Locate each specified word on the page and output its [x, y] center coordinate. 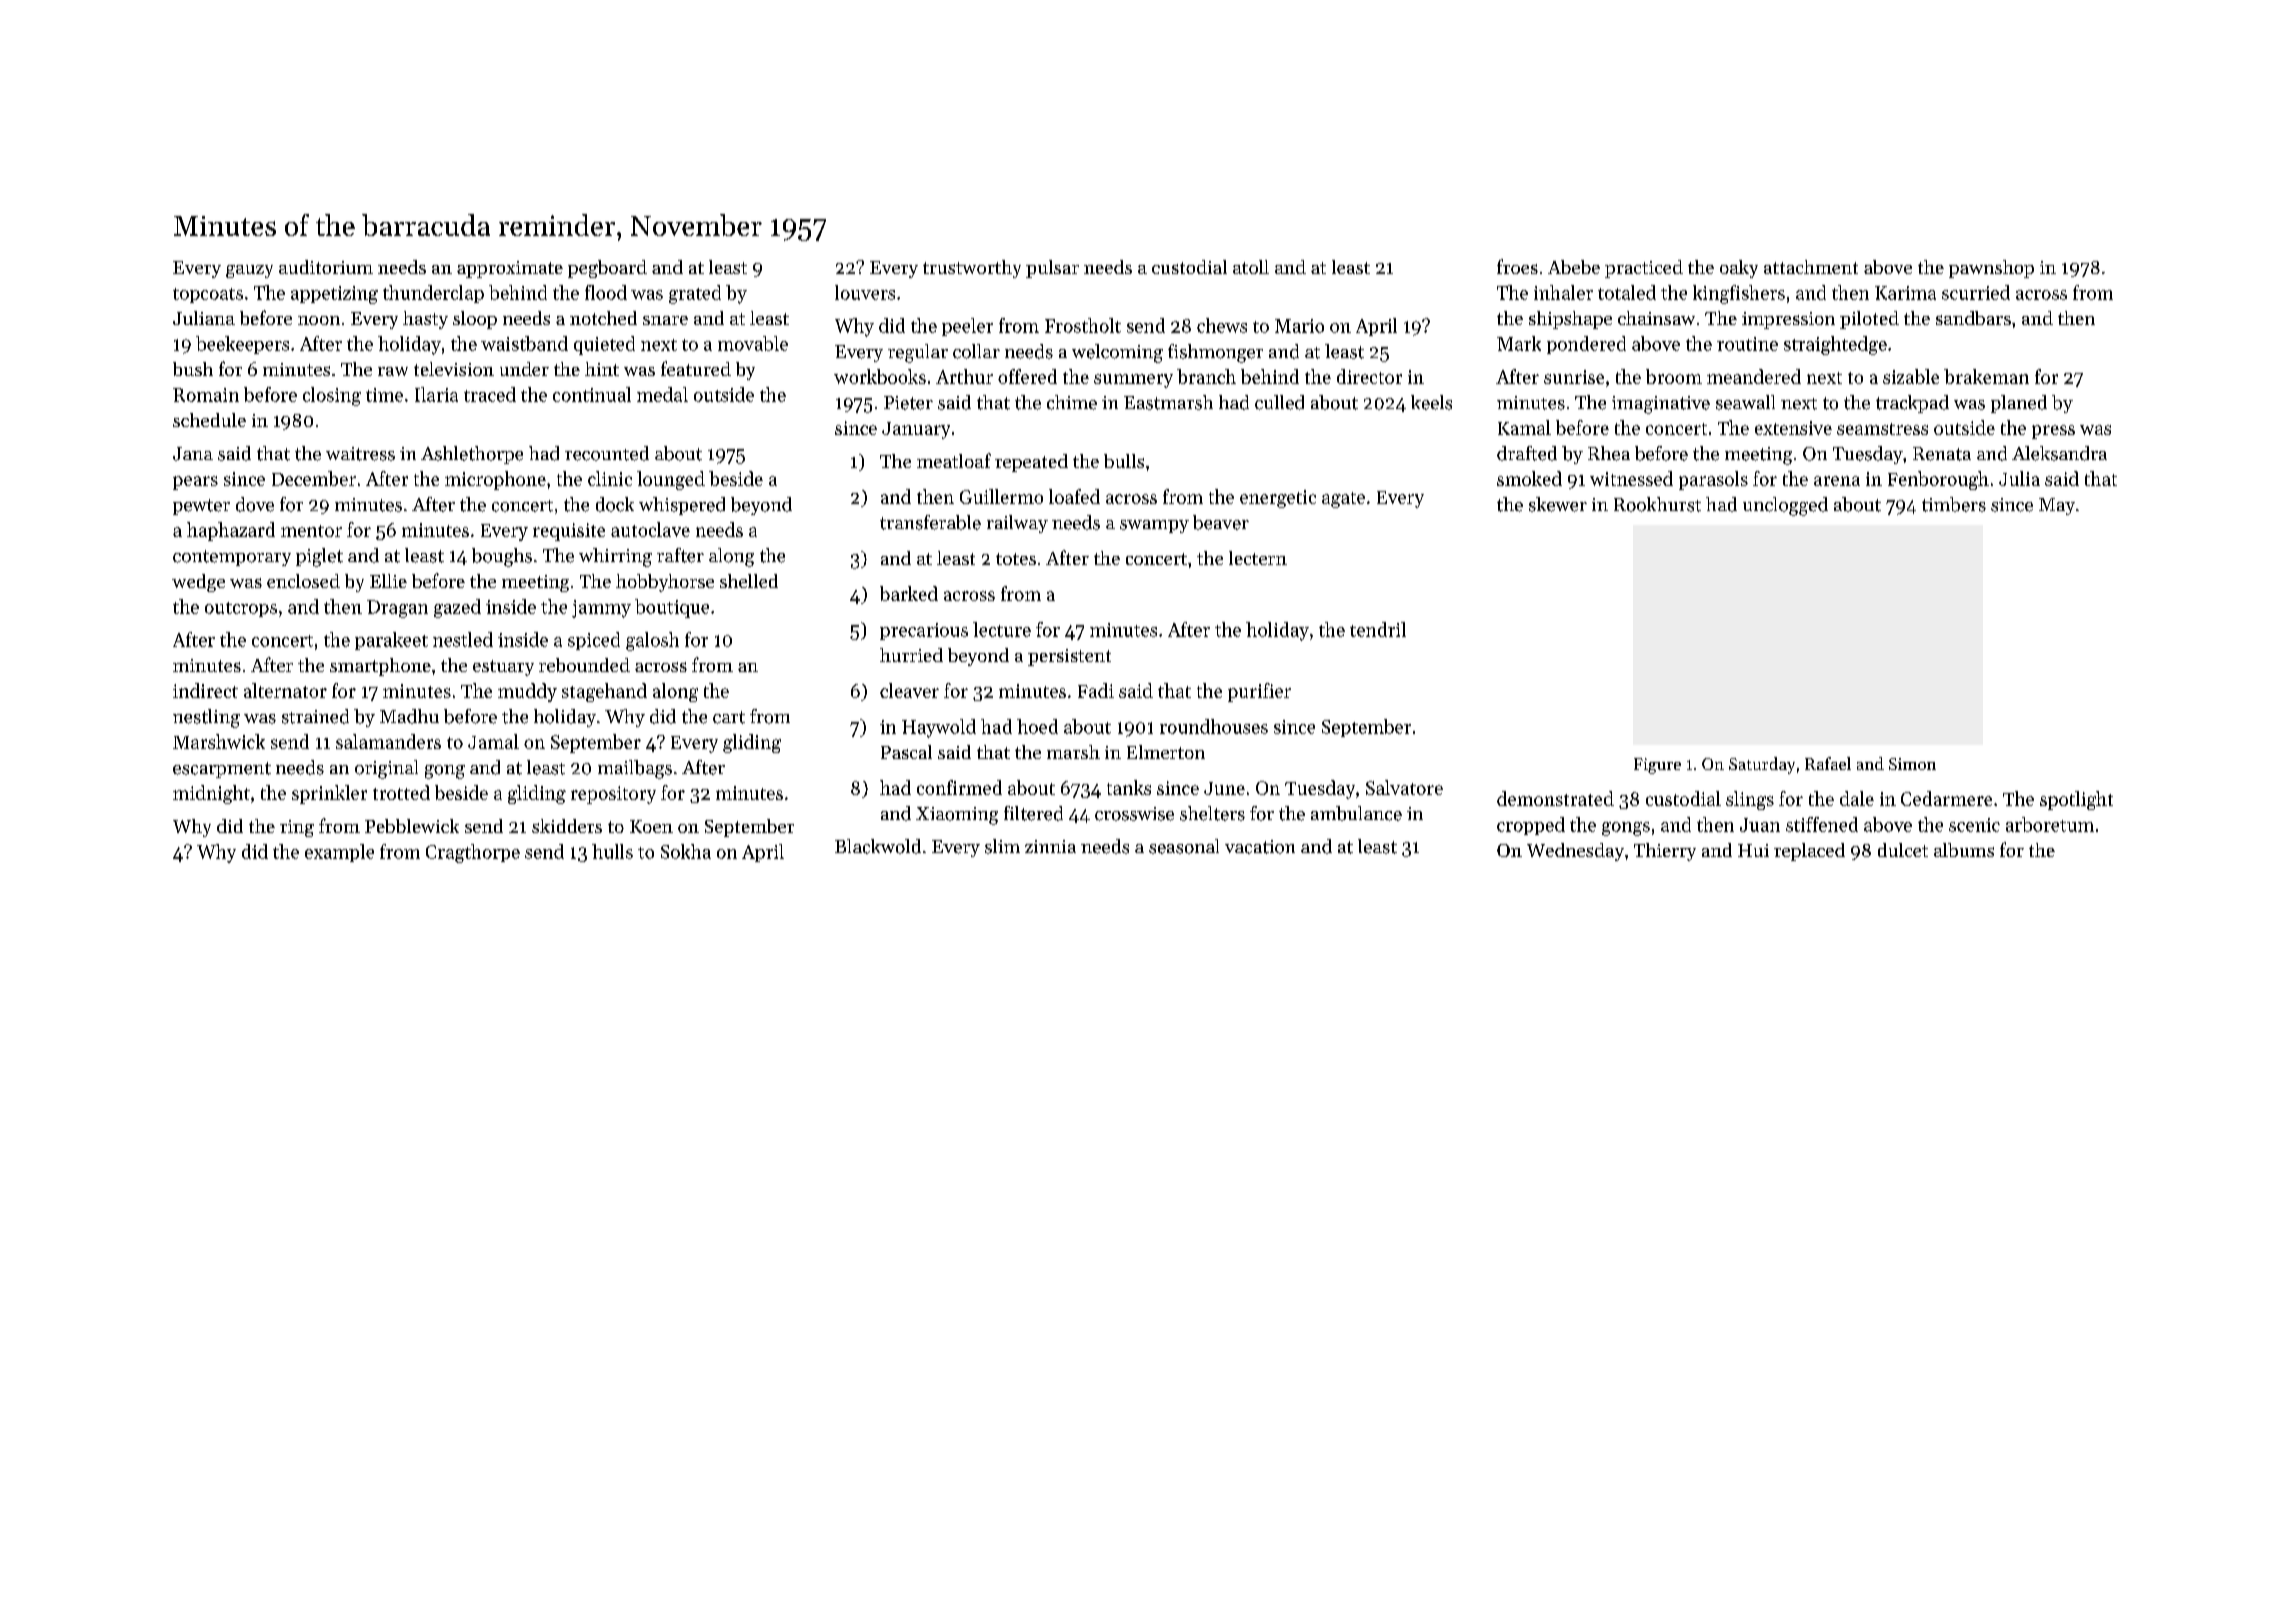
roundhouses [1214, 726]
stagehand [604, 692]
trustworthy [972, 269]
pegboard [607, 269]
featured [696, 368]
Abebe [1574, 267]
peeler [967, 327]
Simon [1912, 764]
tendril [1378, 629]
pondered [1586, 345]
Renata [1942, 454]
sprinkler [329, 794]
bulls [1124, 461]
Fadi [1096, 690]
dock [615, 504]
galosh [652, 641]
